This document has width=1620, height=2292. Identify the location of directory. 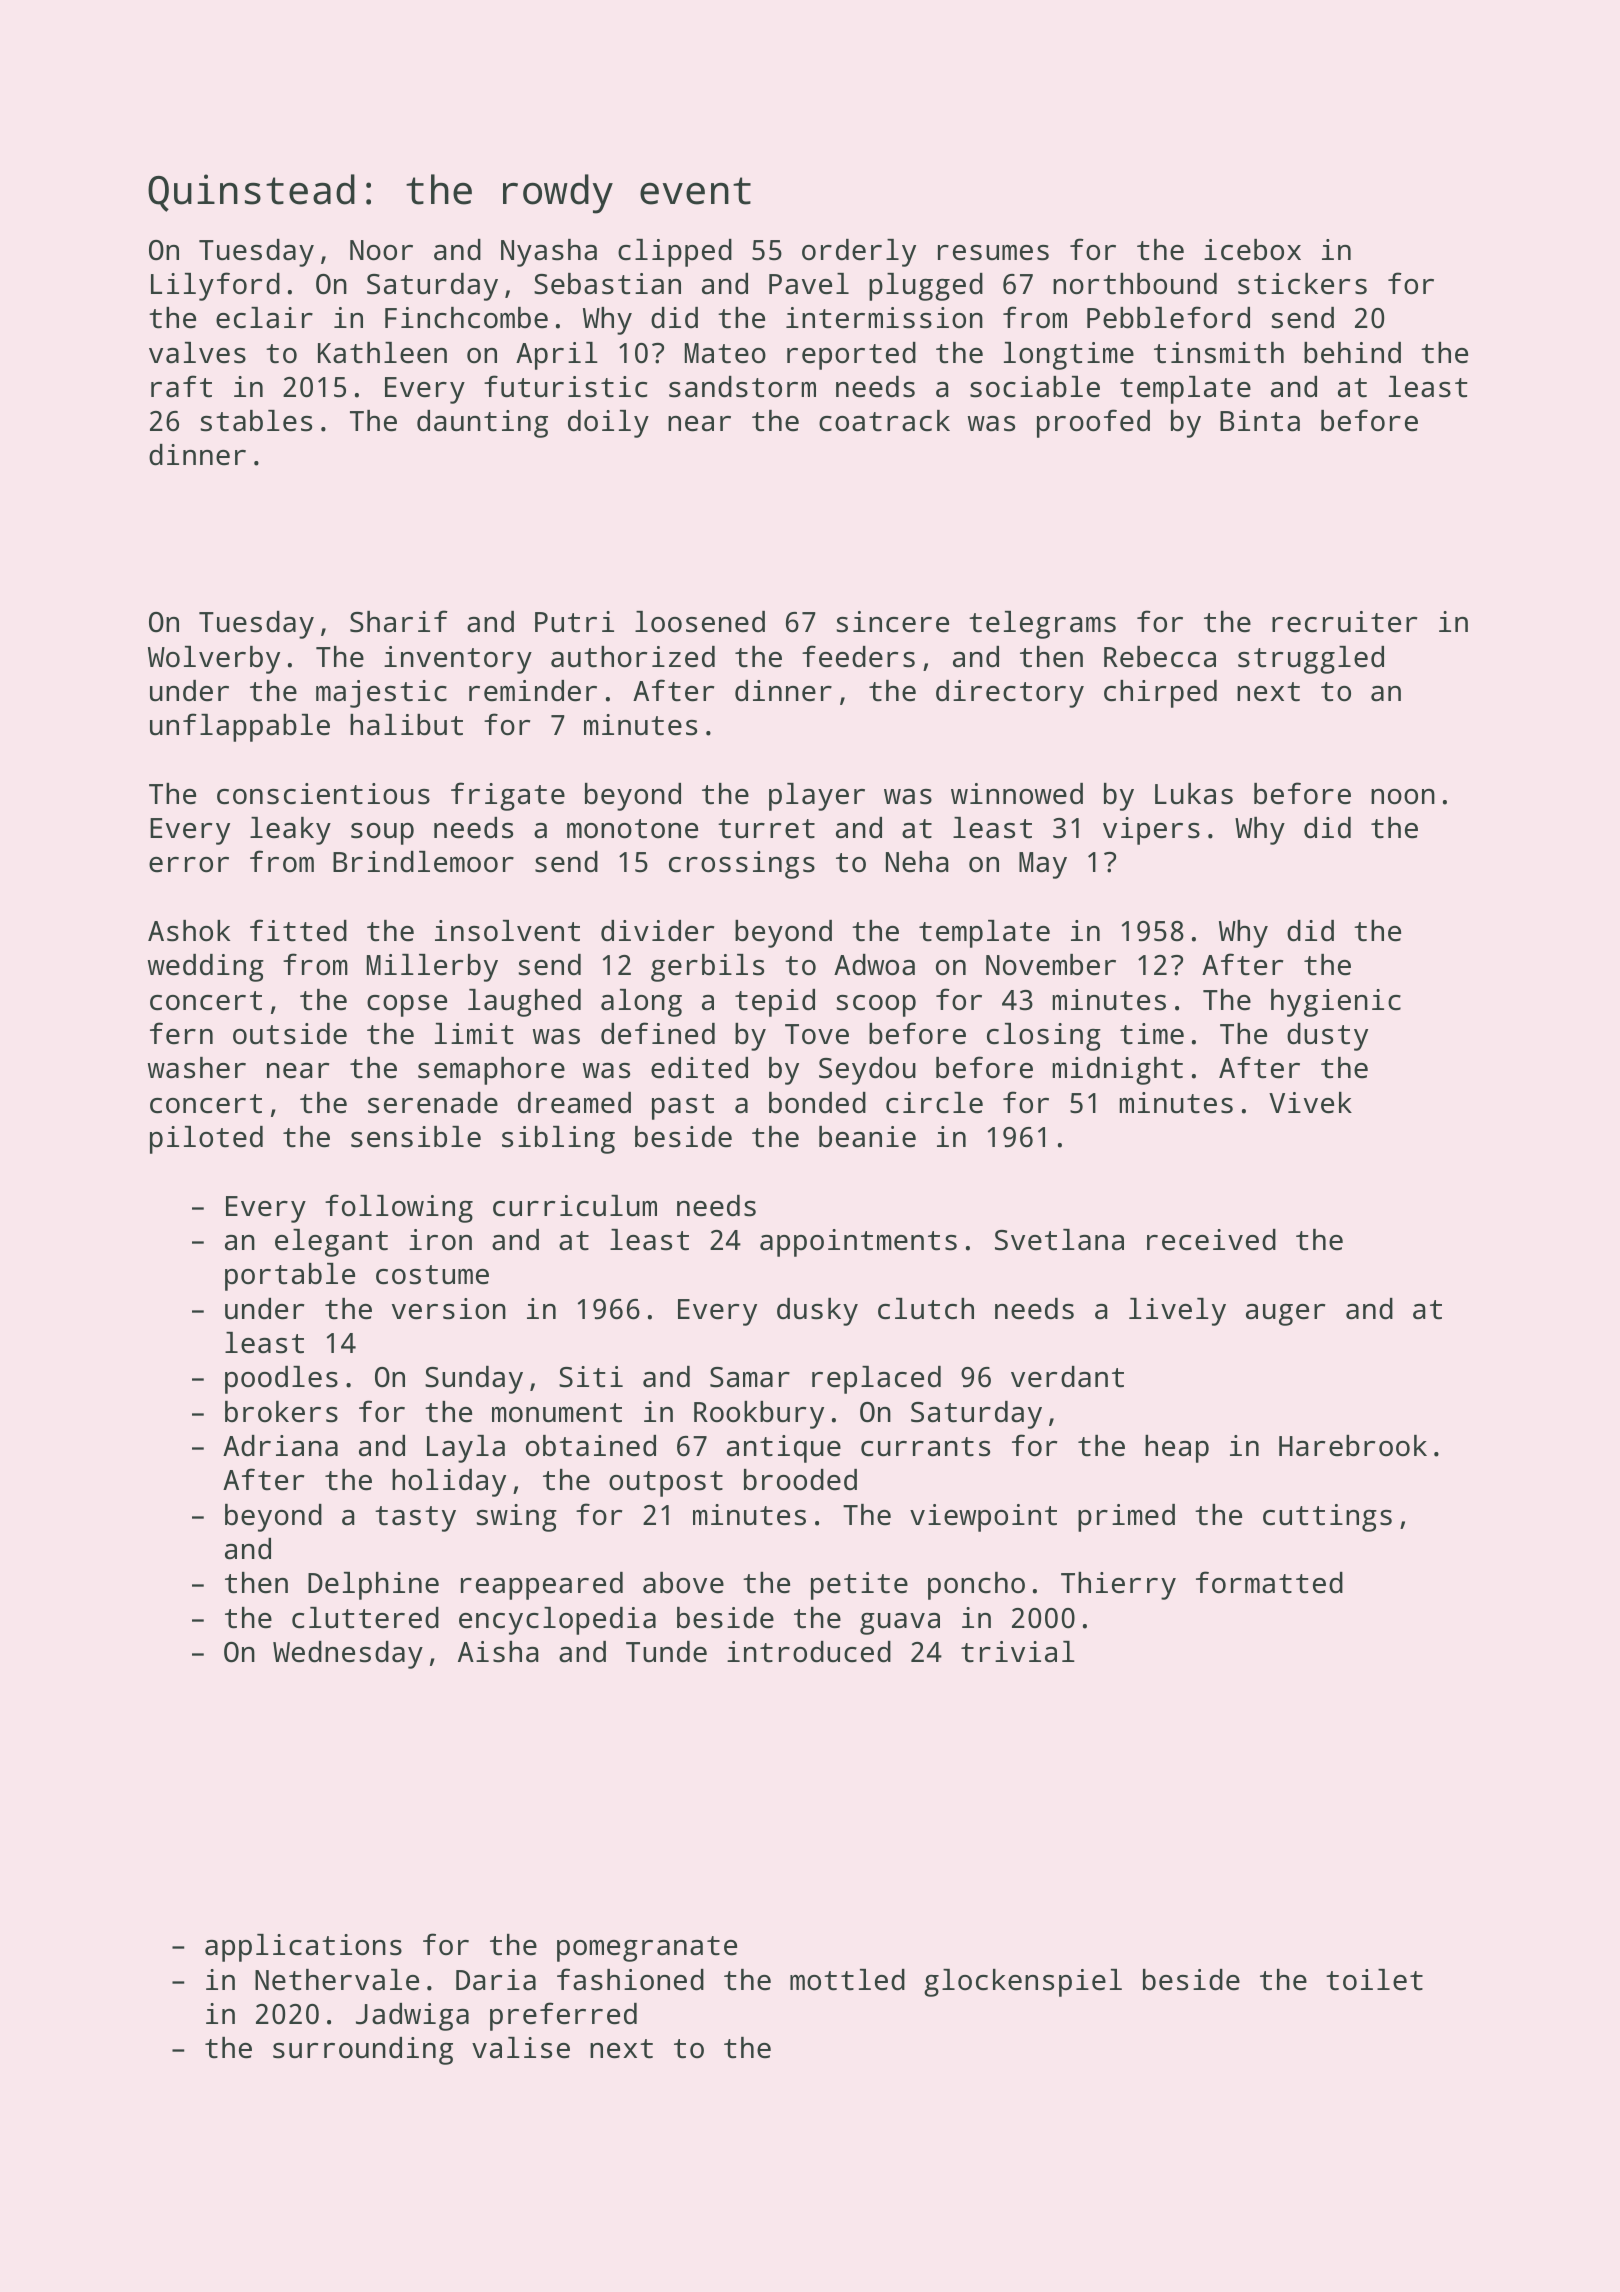
(1010, 694).
